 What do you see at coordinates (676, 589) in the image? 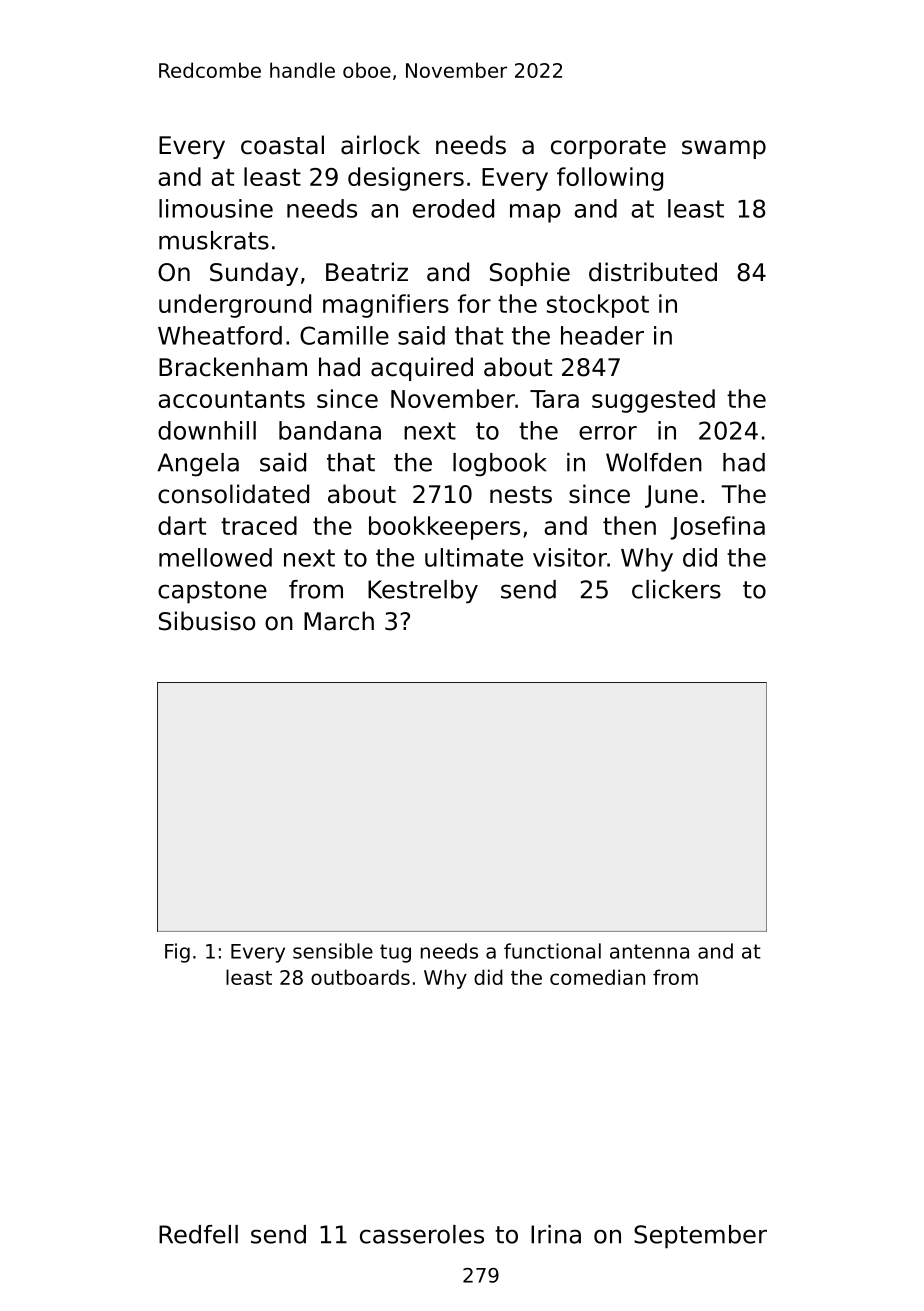
I see `clickers` at bounding box center [676, 589].
